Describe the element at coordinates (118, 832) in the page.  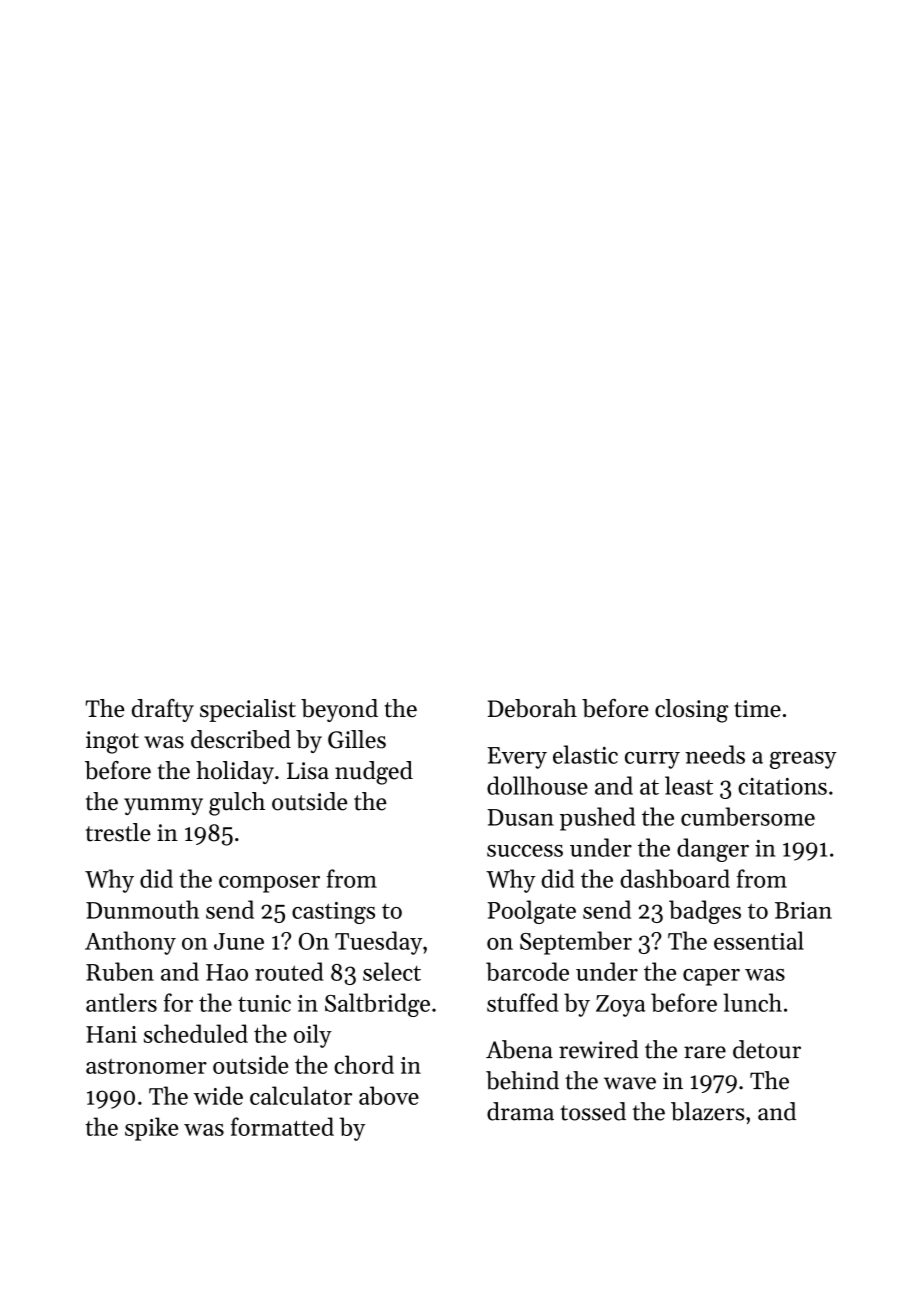
I see `trestle` at that location.
